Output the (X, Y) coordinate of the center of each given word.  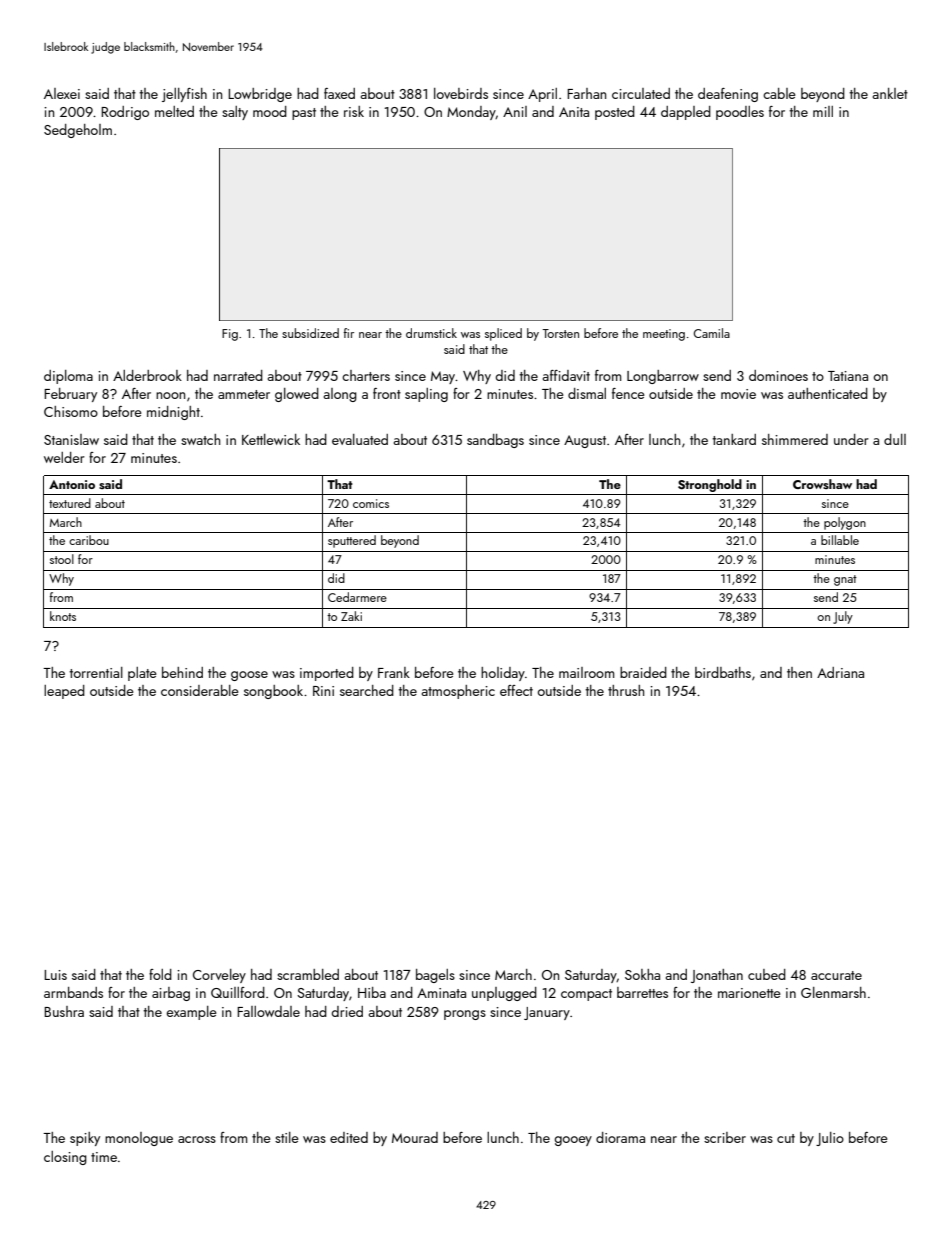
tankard (734, 439)
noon (170, 395)
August (585, 441)
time (104, 1157)
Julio (830, 1139)
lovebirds (461, 93)
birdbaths (723, 672)
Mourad (415, 1137)
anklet (890, 93)
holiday (503, 674)
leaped (64, 692)
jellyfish (184, 95)
